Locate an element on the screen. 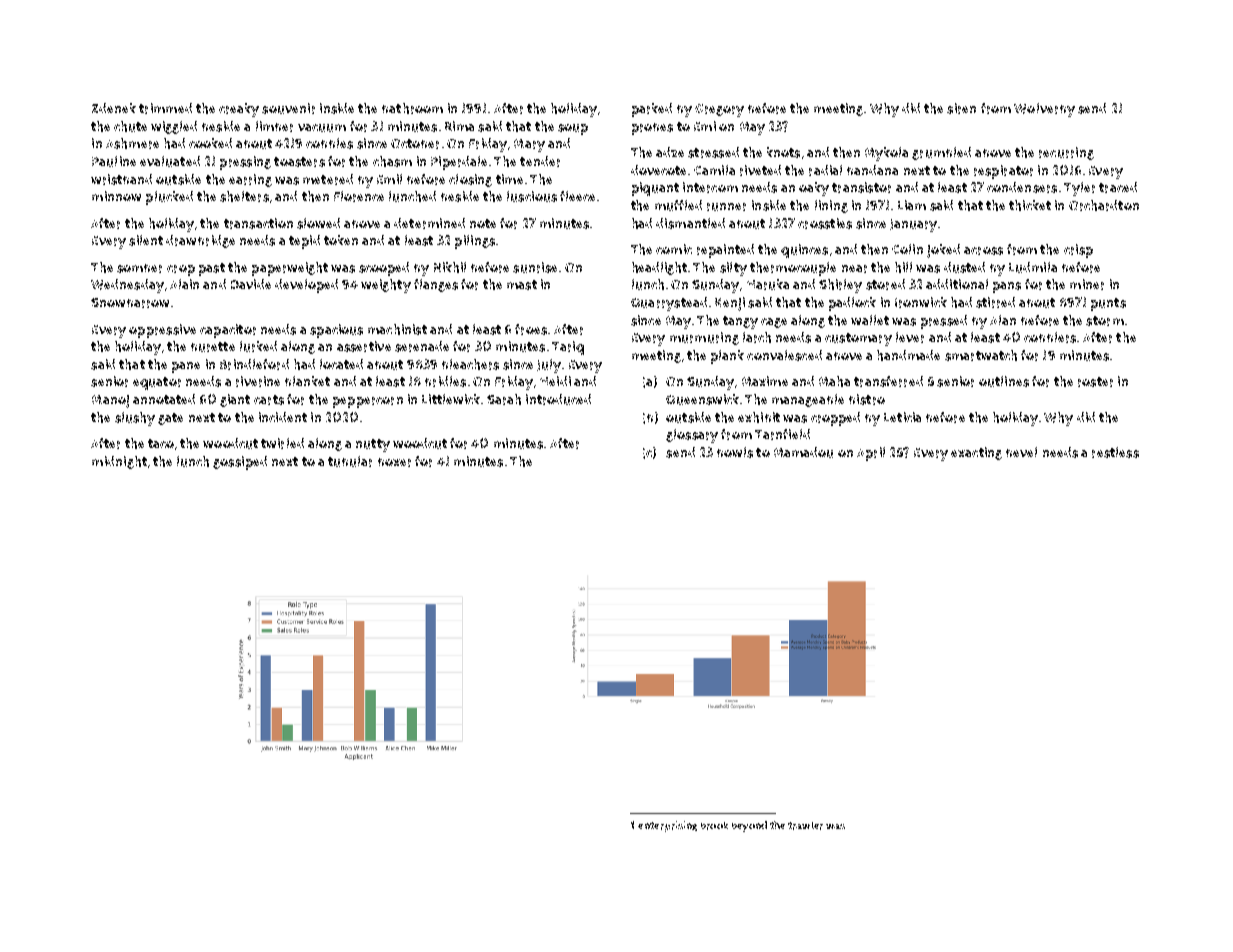 Image resolution: width=1233 pixels, height=952 pixels. parked is located at coordinates (652, 110).
